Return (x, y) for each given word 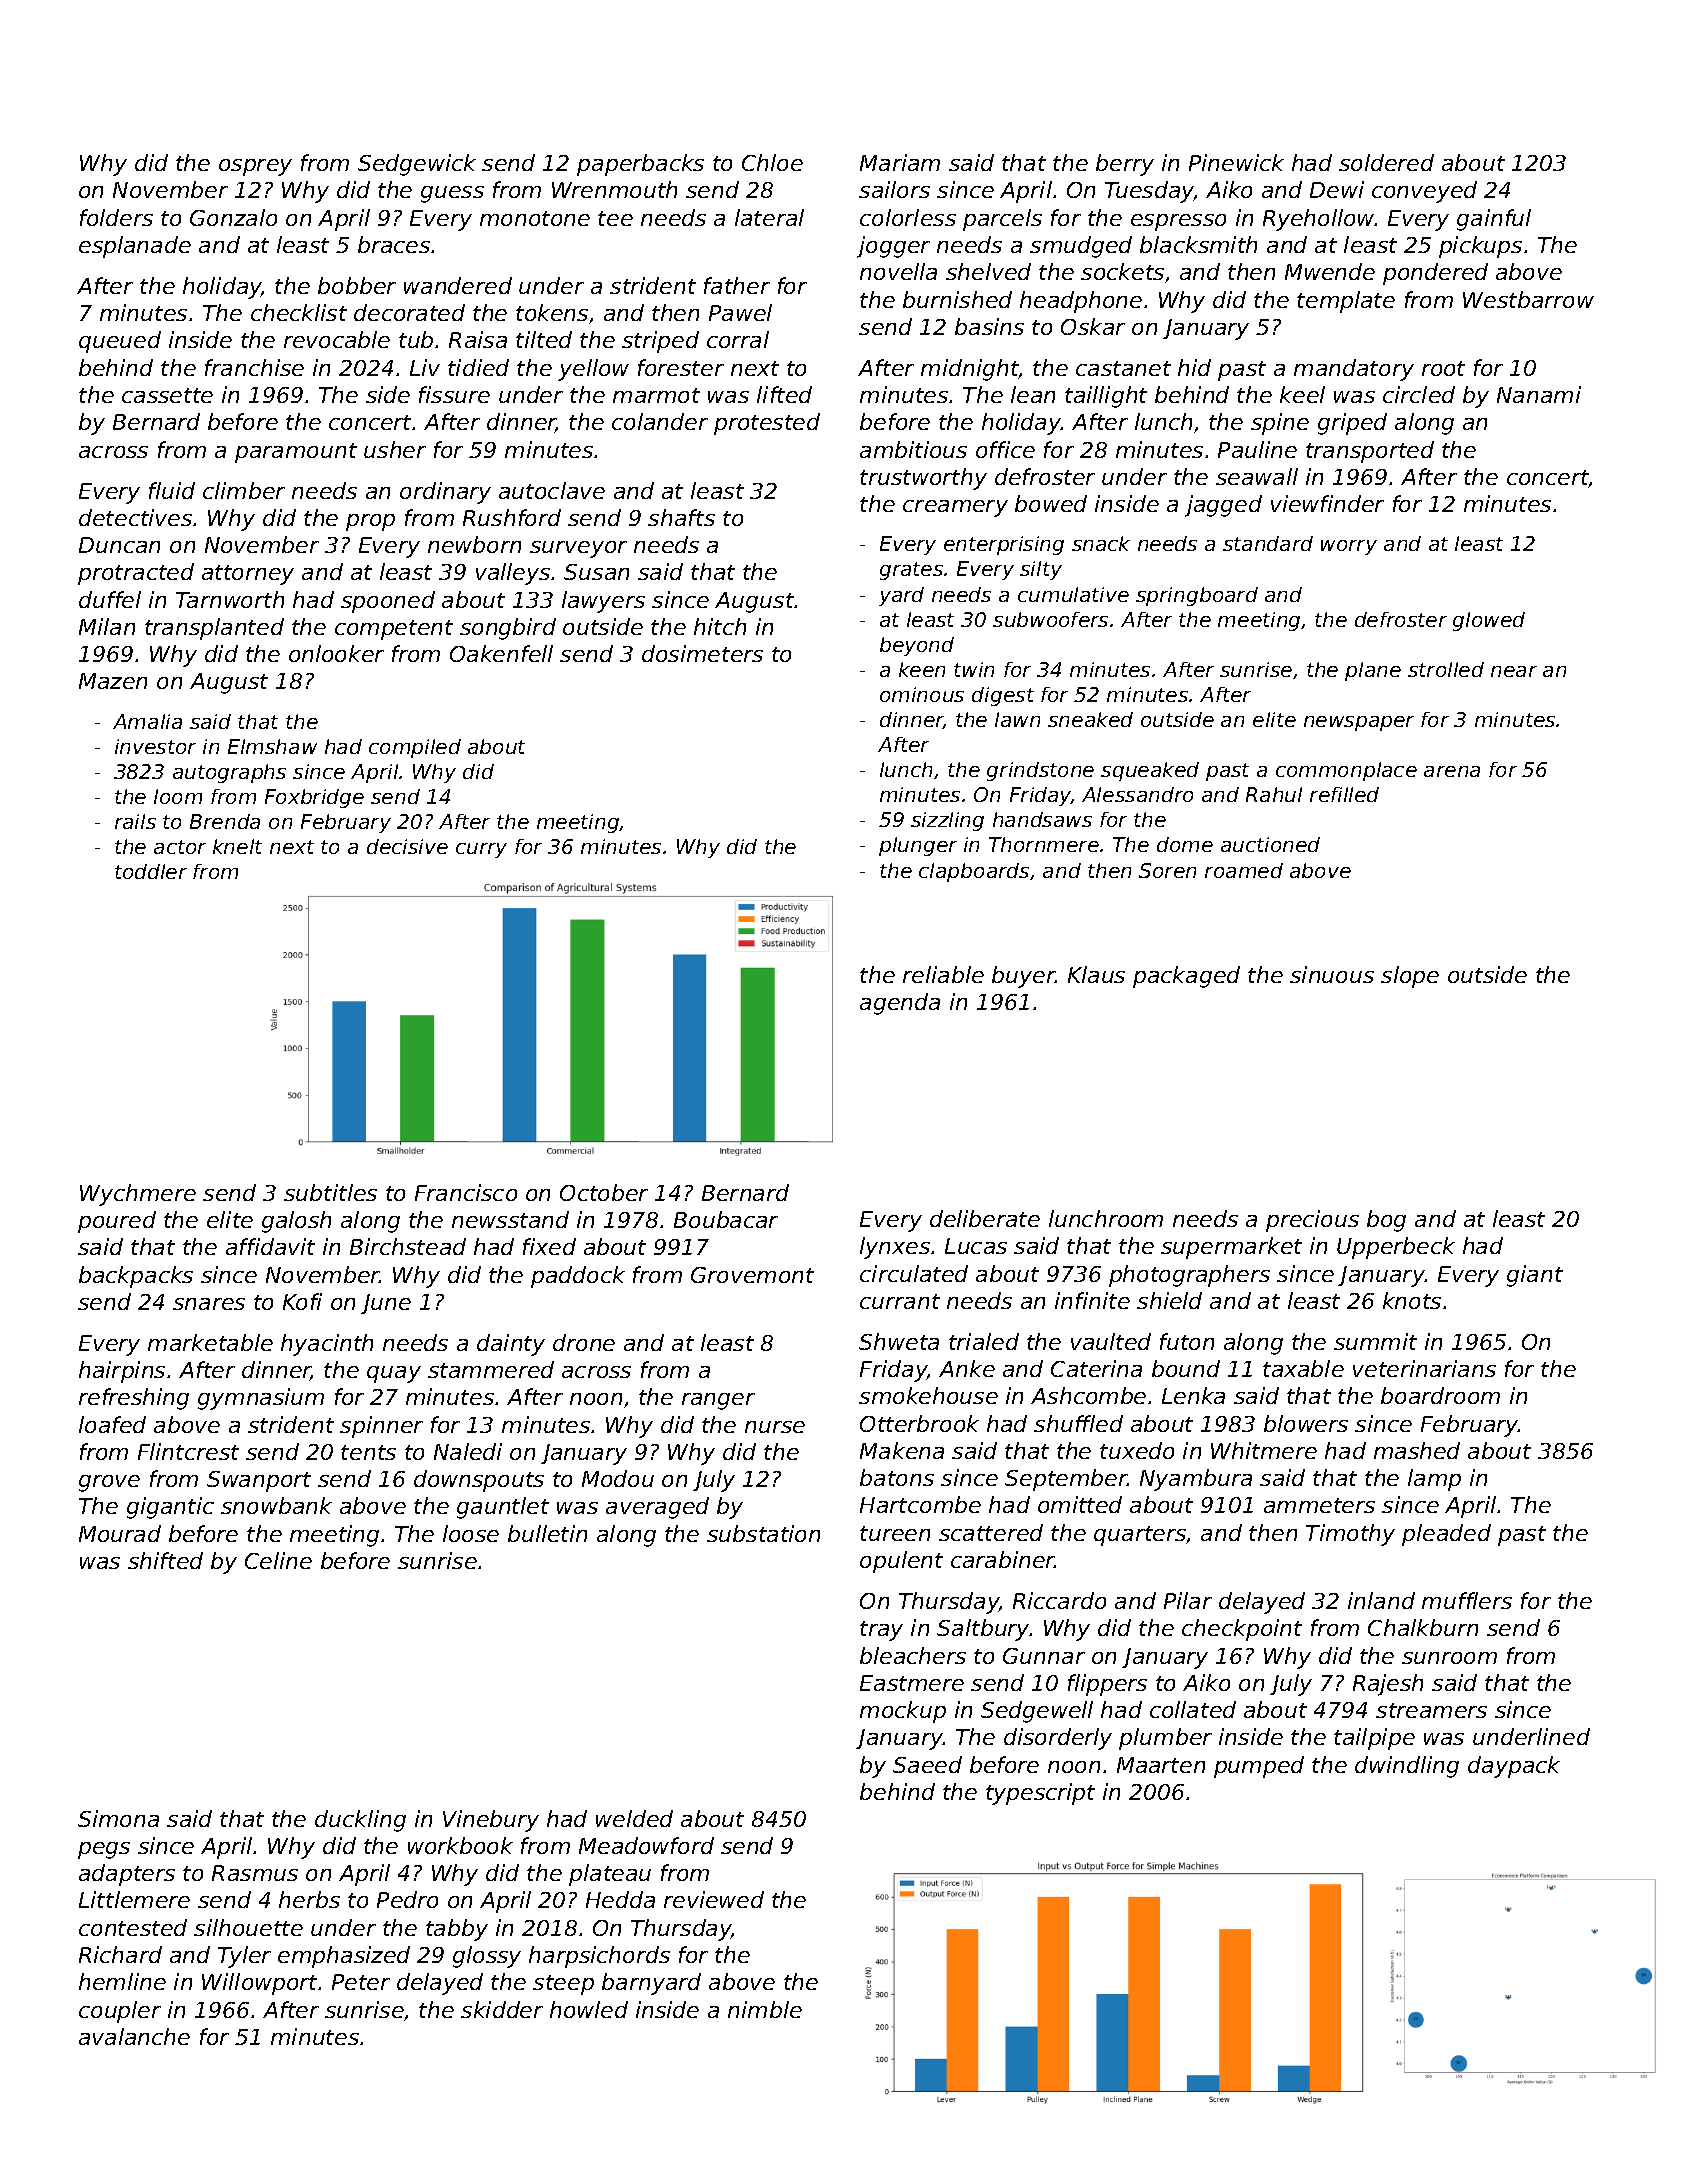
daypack (1514, 1767)
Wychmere (138, 1195)
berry (1125, 165)
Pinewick (1236, 162)
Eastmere (912, 1683)
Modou (618, 1478)
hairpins (122, 1372)
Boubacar (726, 1219)
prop (370, 522)
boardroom (1440, 1395)
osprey (255, 167)
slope (1410, 977)
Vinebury (491, 1821)
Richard (120, 1954)
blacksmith (1198, 244)
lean (1033, 394)
